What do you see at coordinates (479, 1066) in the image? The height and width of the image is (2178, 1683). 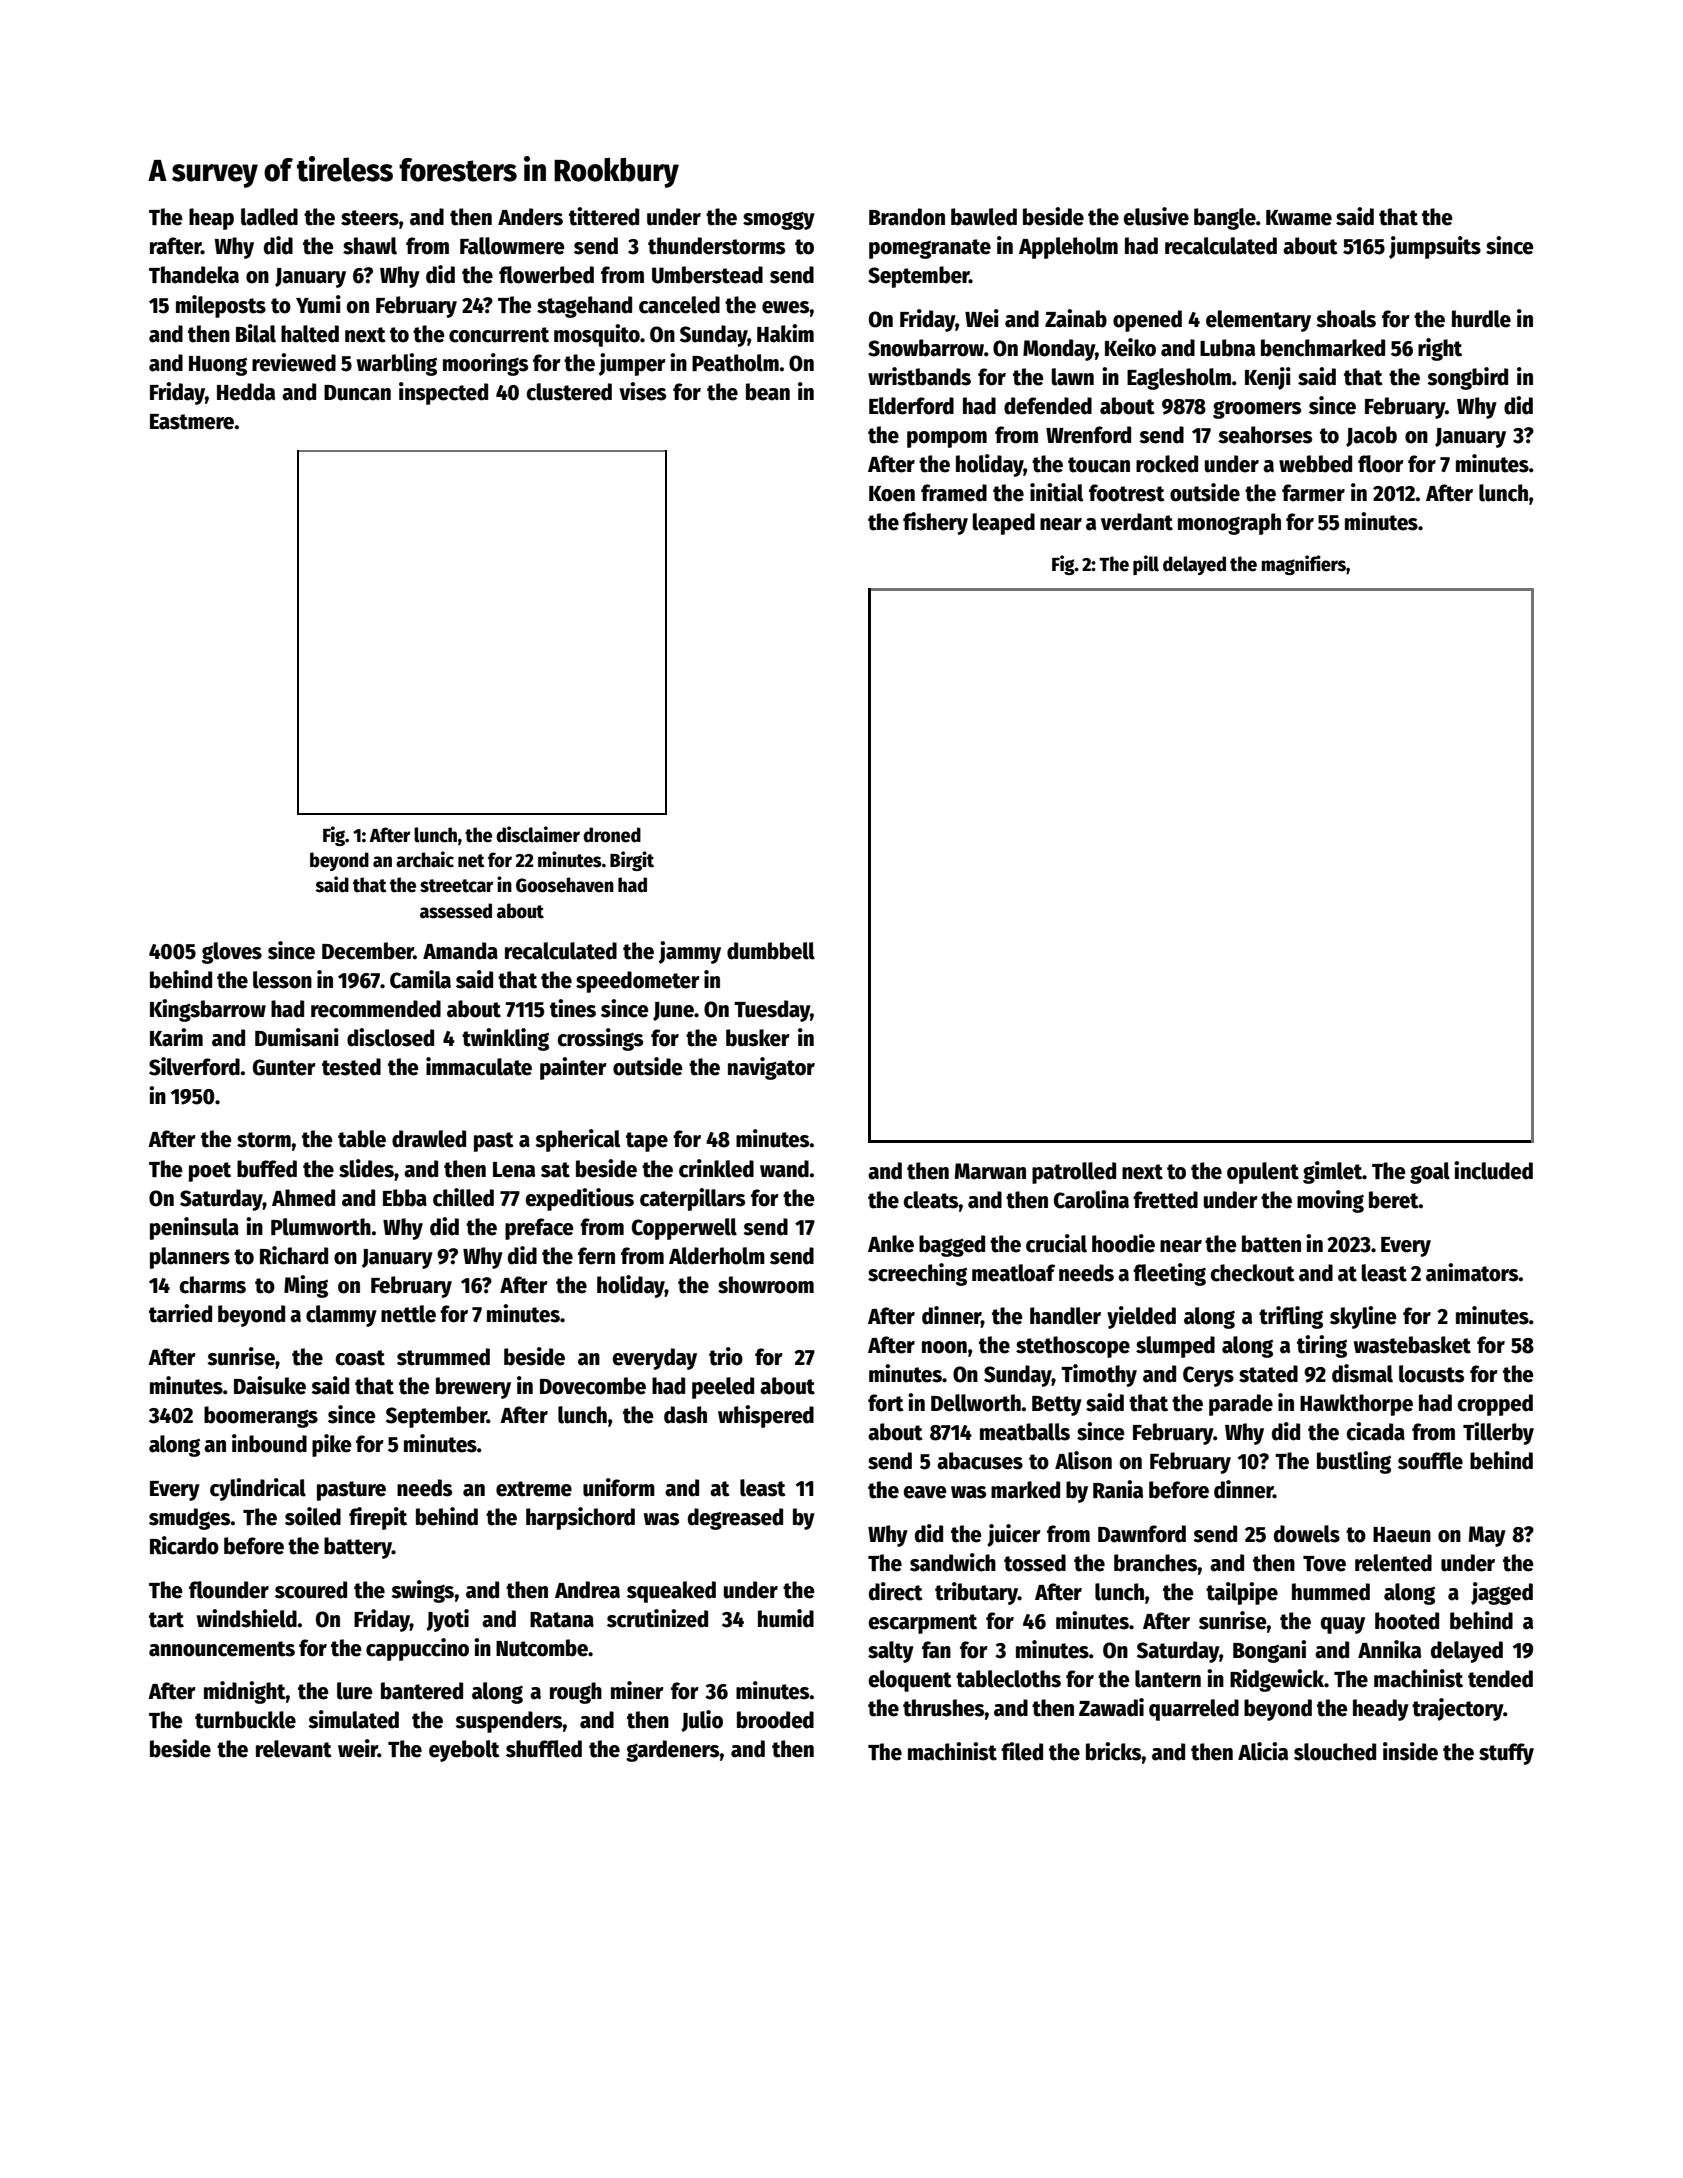 I see `immaculate` at bounding box center [479, 1066].
